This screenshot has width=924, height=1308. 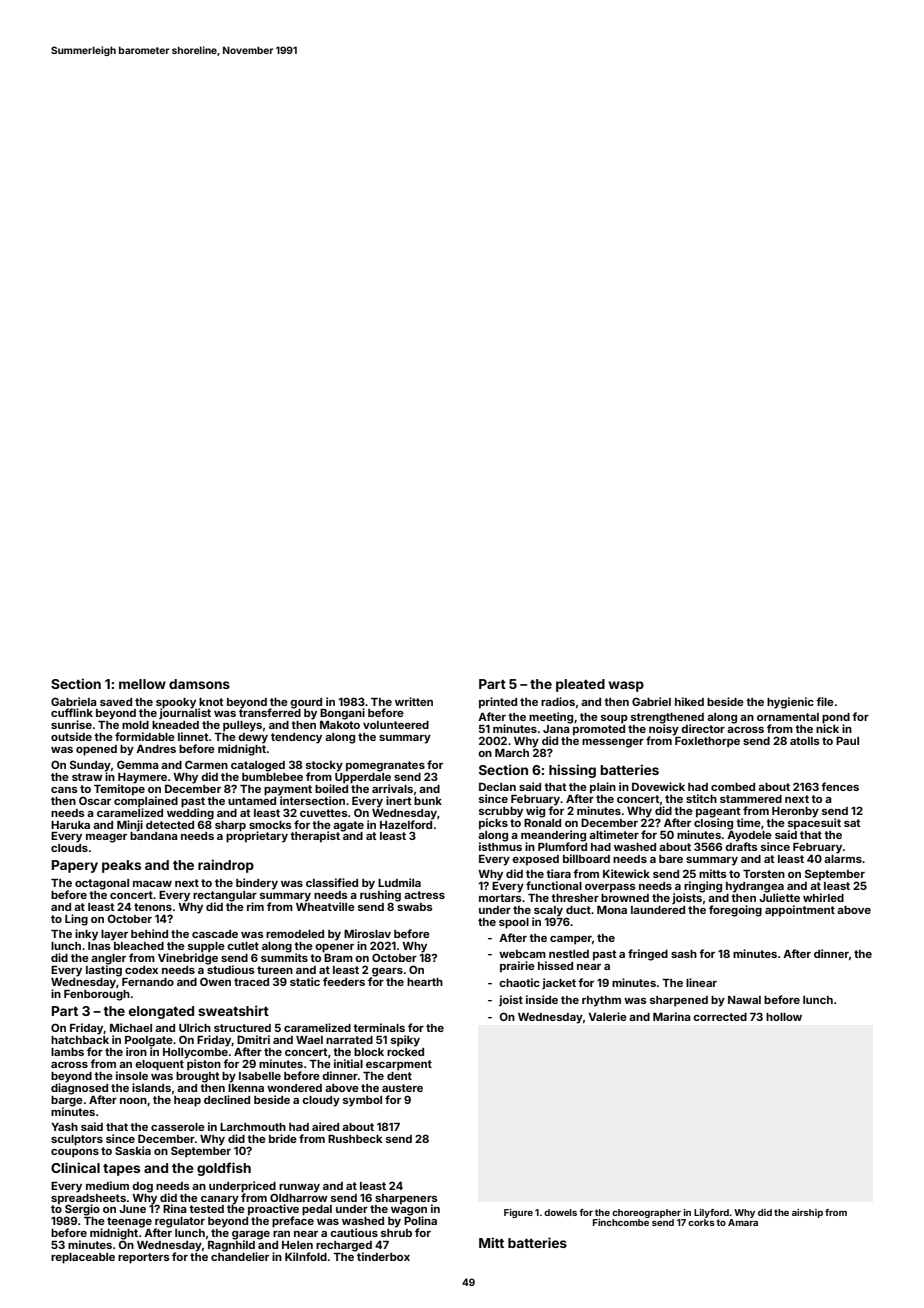 I want to click on Dovewick, so click(x=658, y=786).
